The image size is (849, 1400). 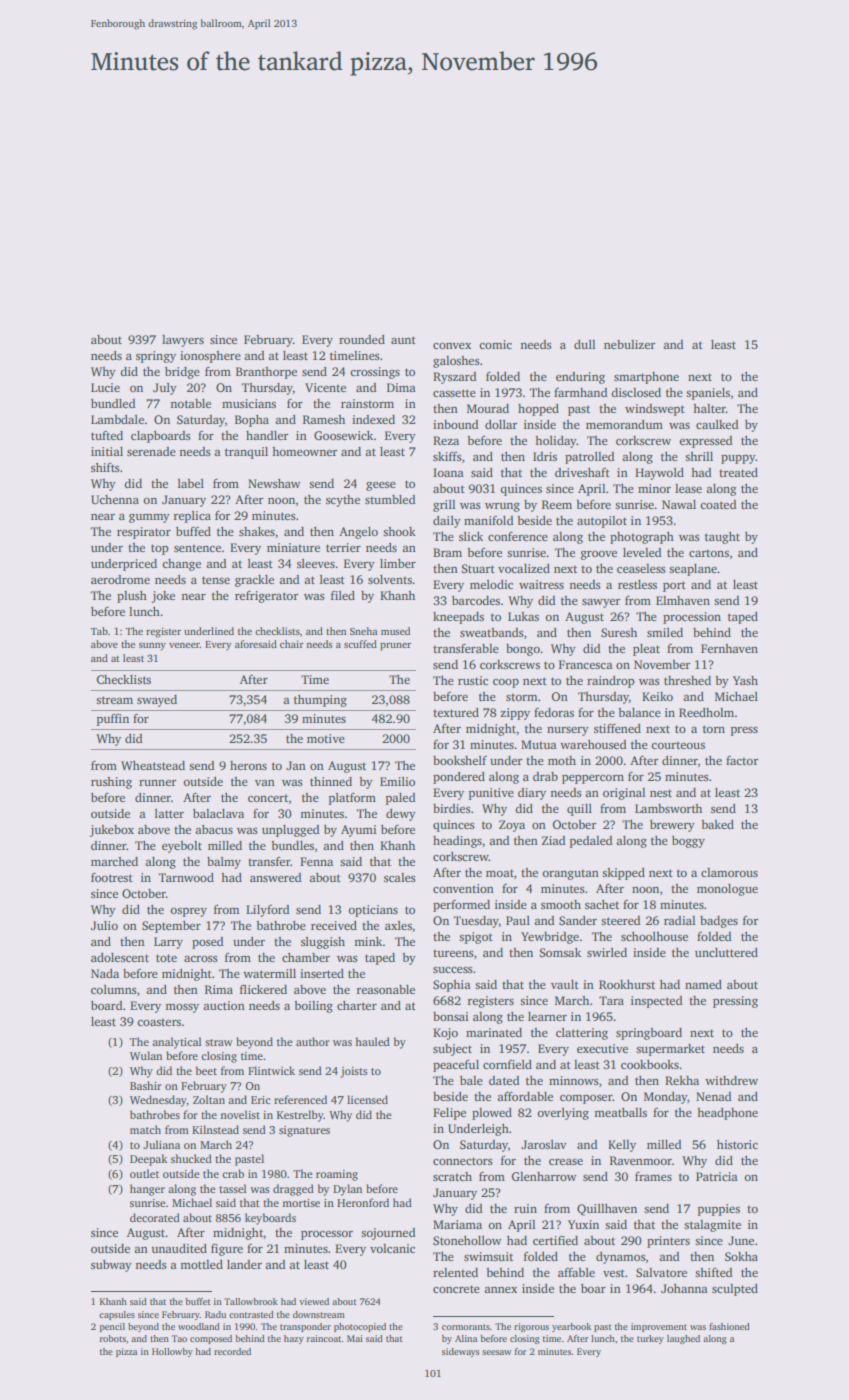 I want to click on Mai, so click(x=355, y=1338).
